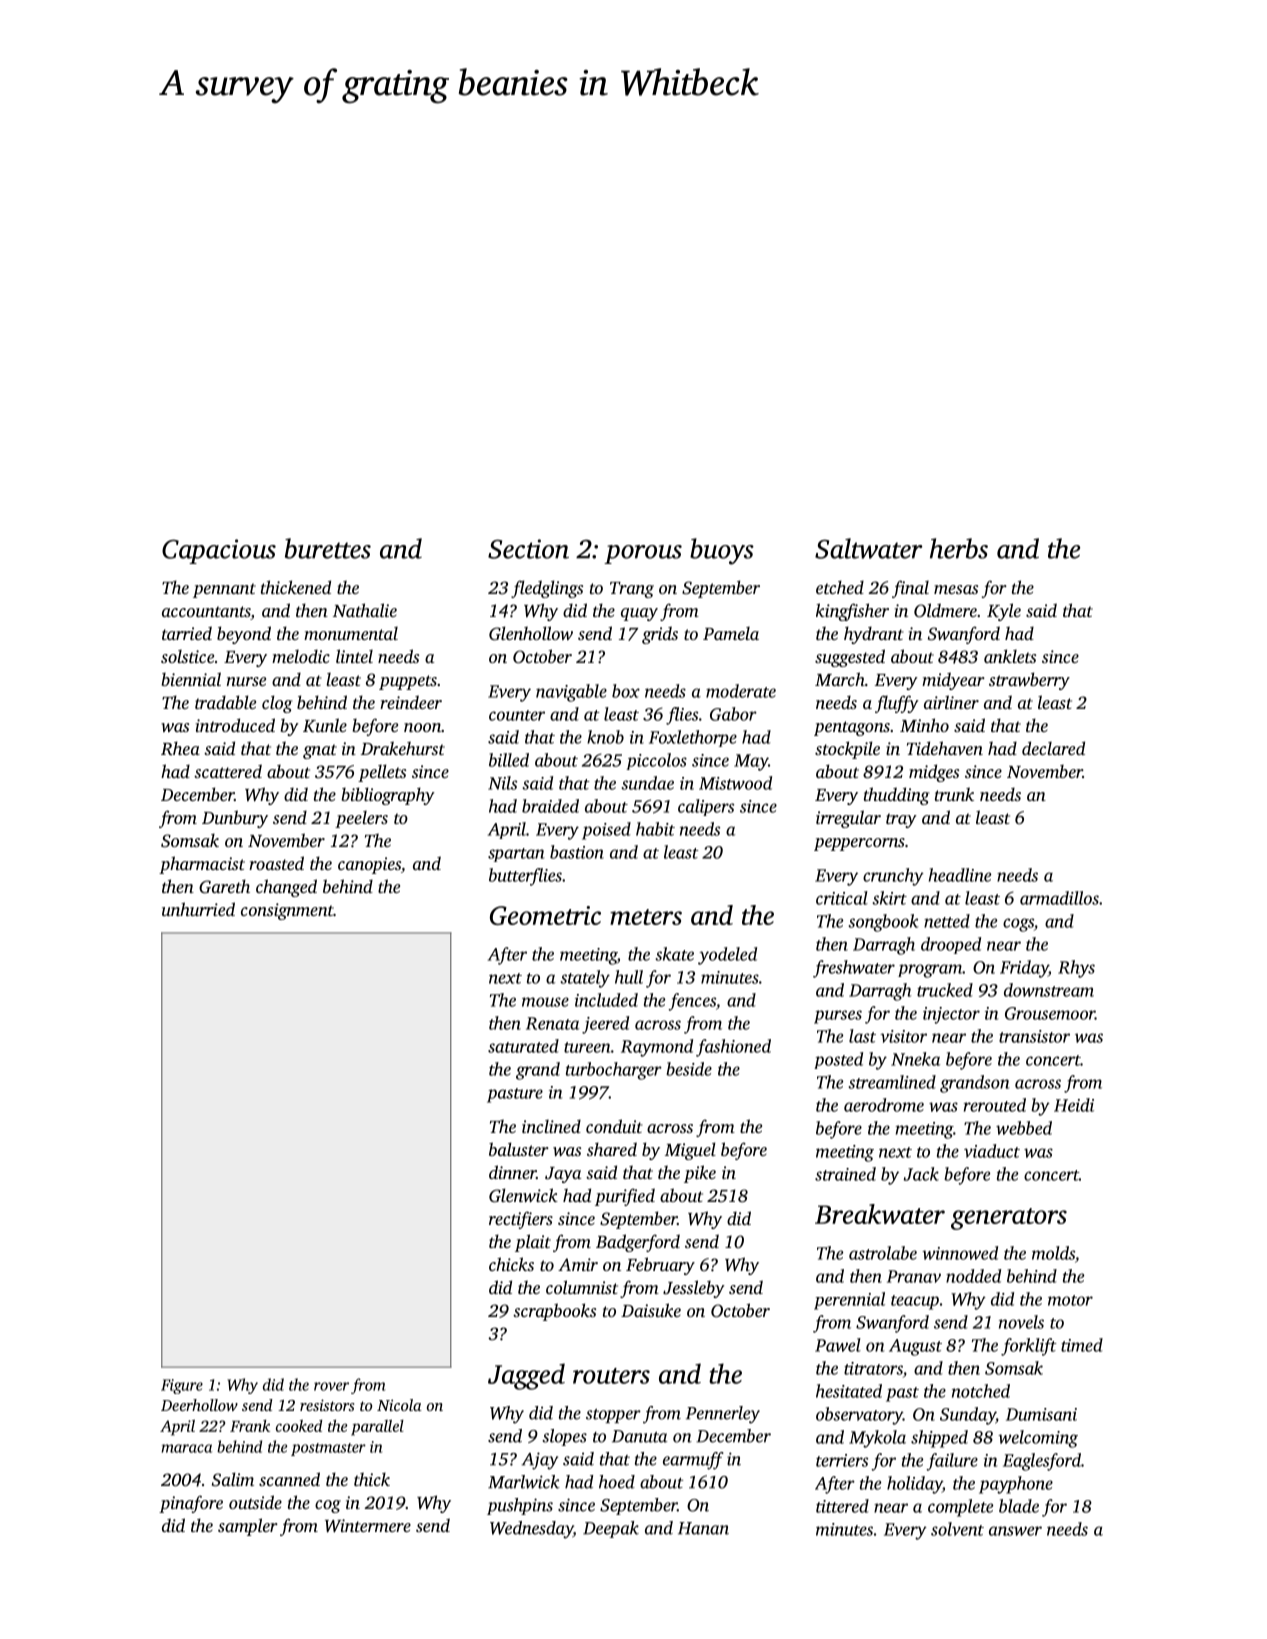 The height and width of the page is (1639, 1267). Describe the element at coordinates (960, 1253) in the page. I see `winnowed` at that location.
